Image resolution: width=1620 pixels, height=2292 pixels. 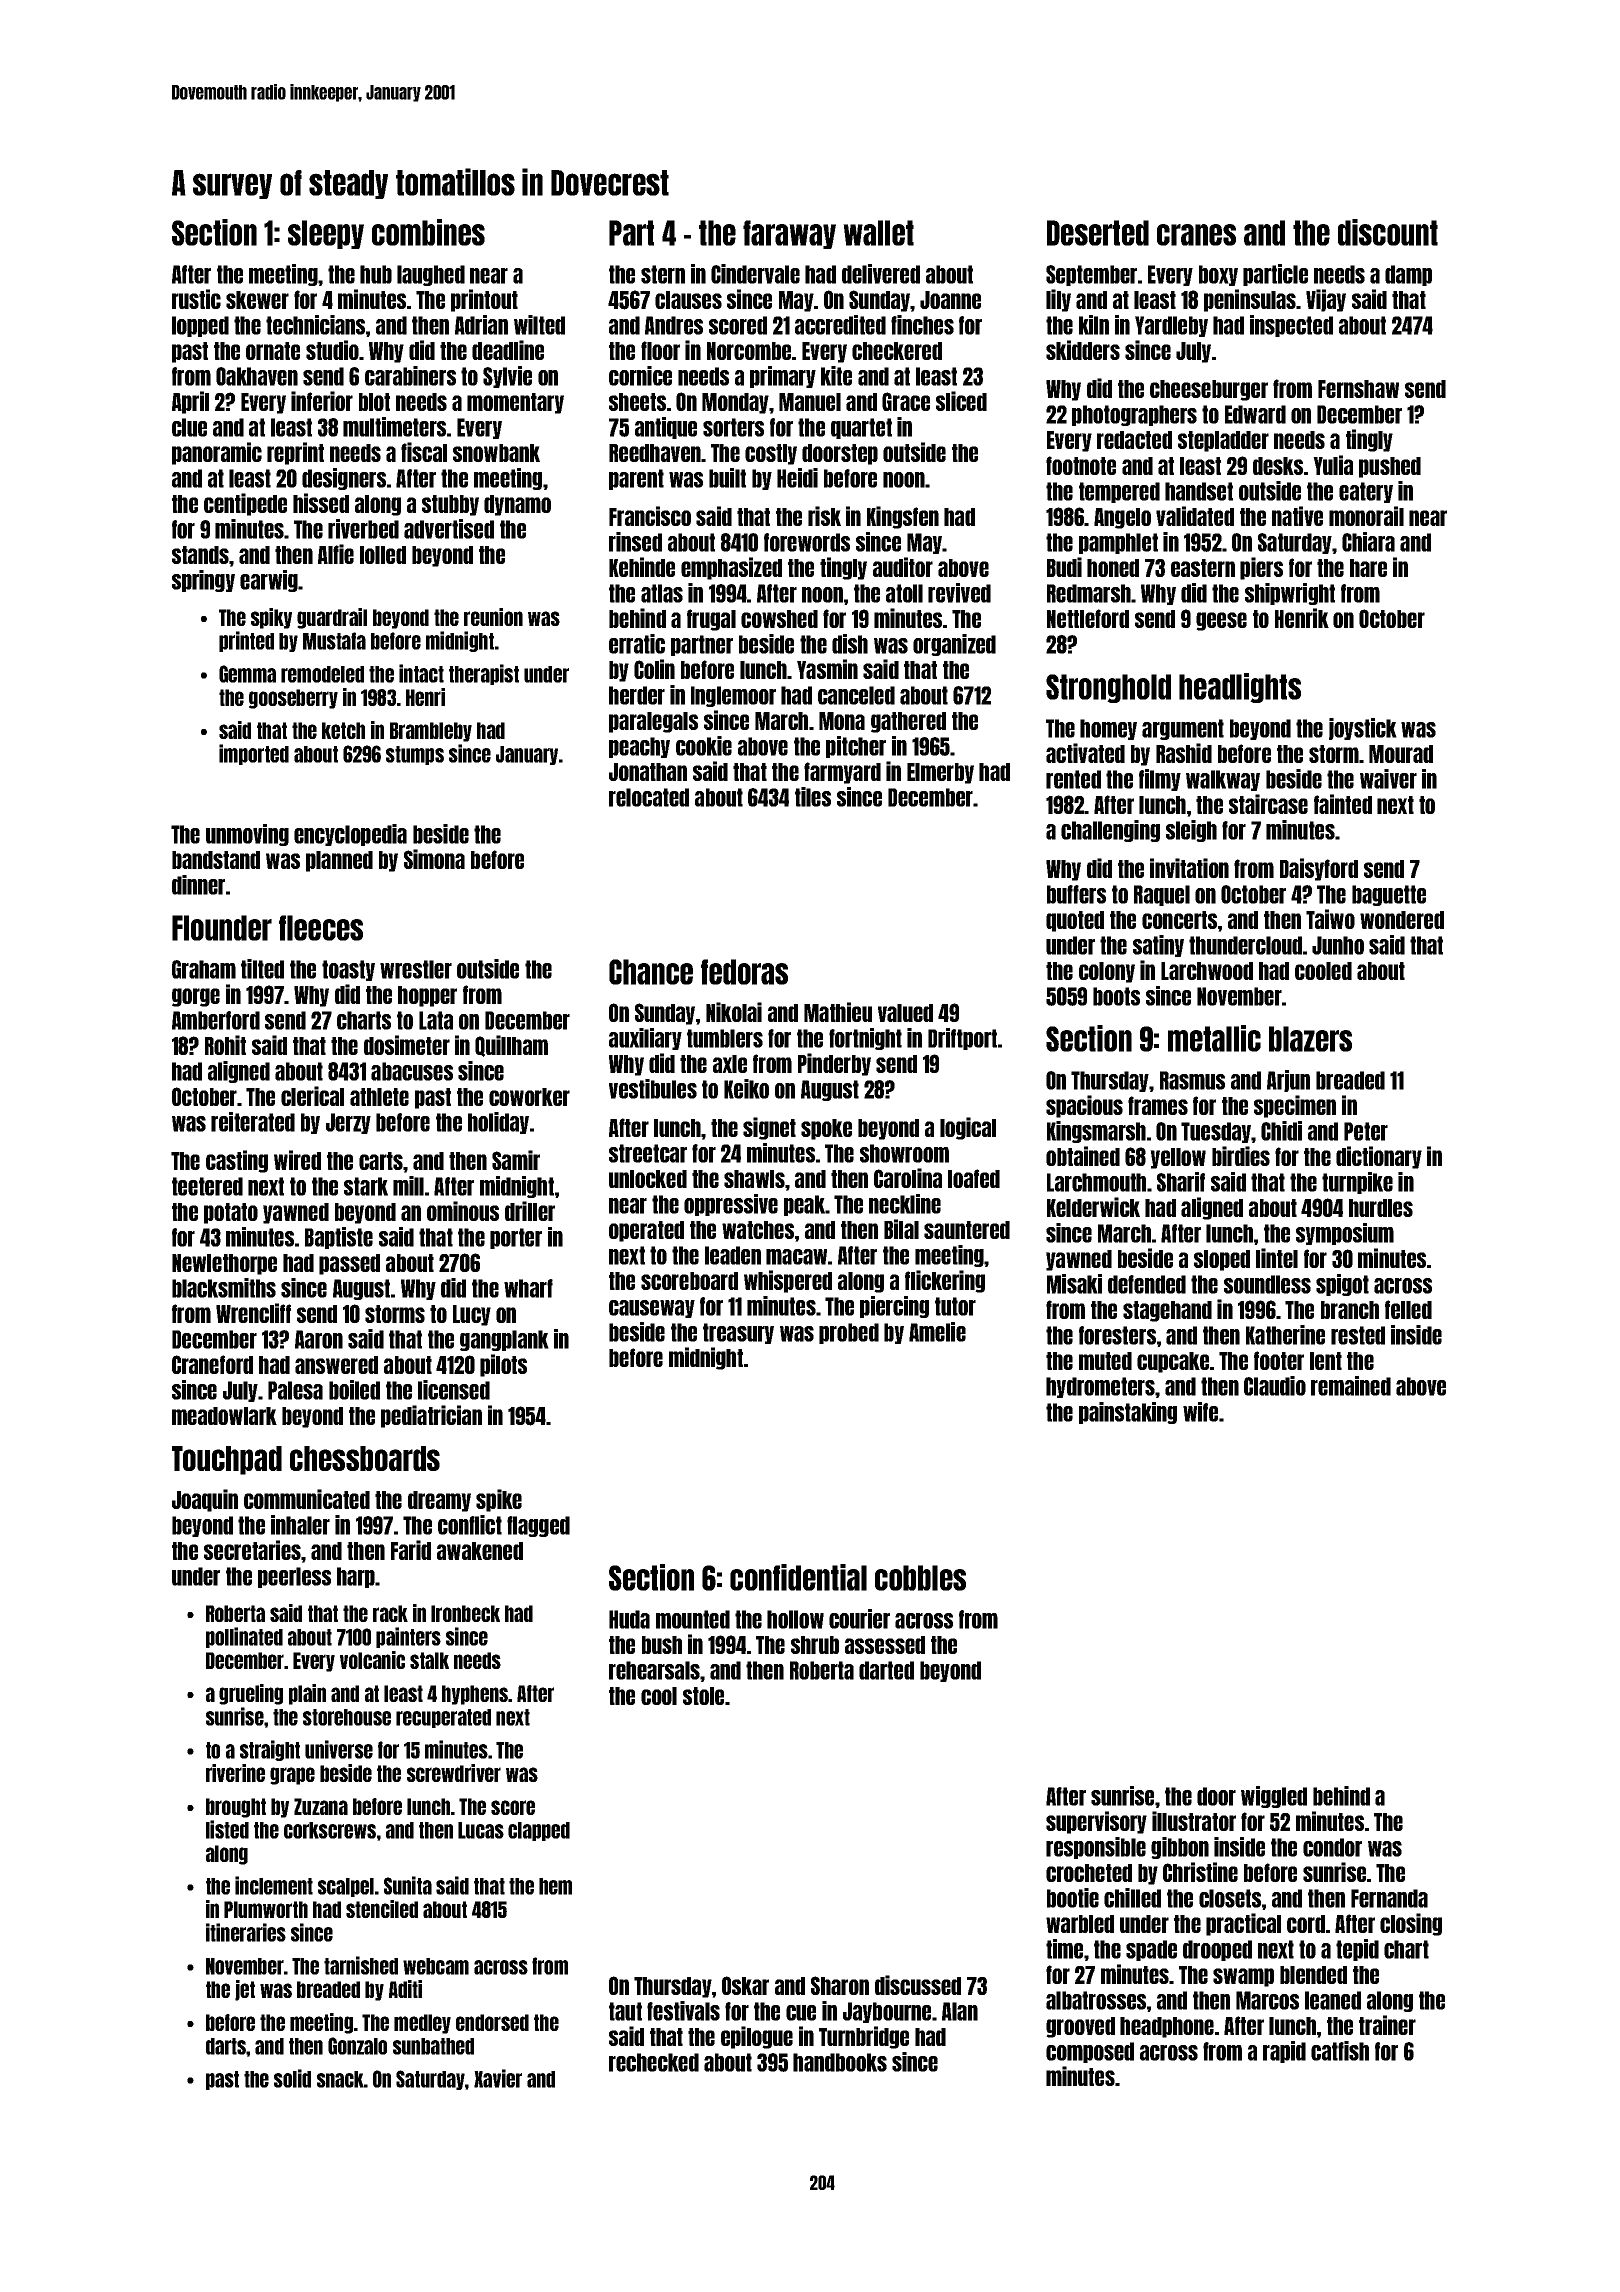 What do you see at coordinates (1389, 895) in the screenshot?
I see `baguette` at bounding box center [1389, 895].
